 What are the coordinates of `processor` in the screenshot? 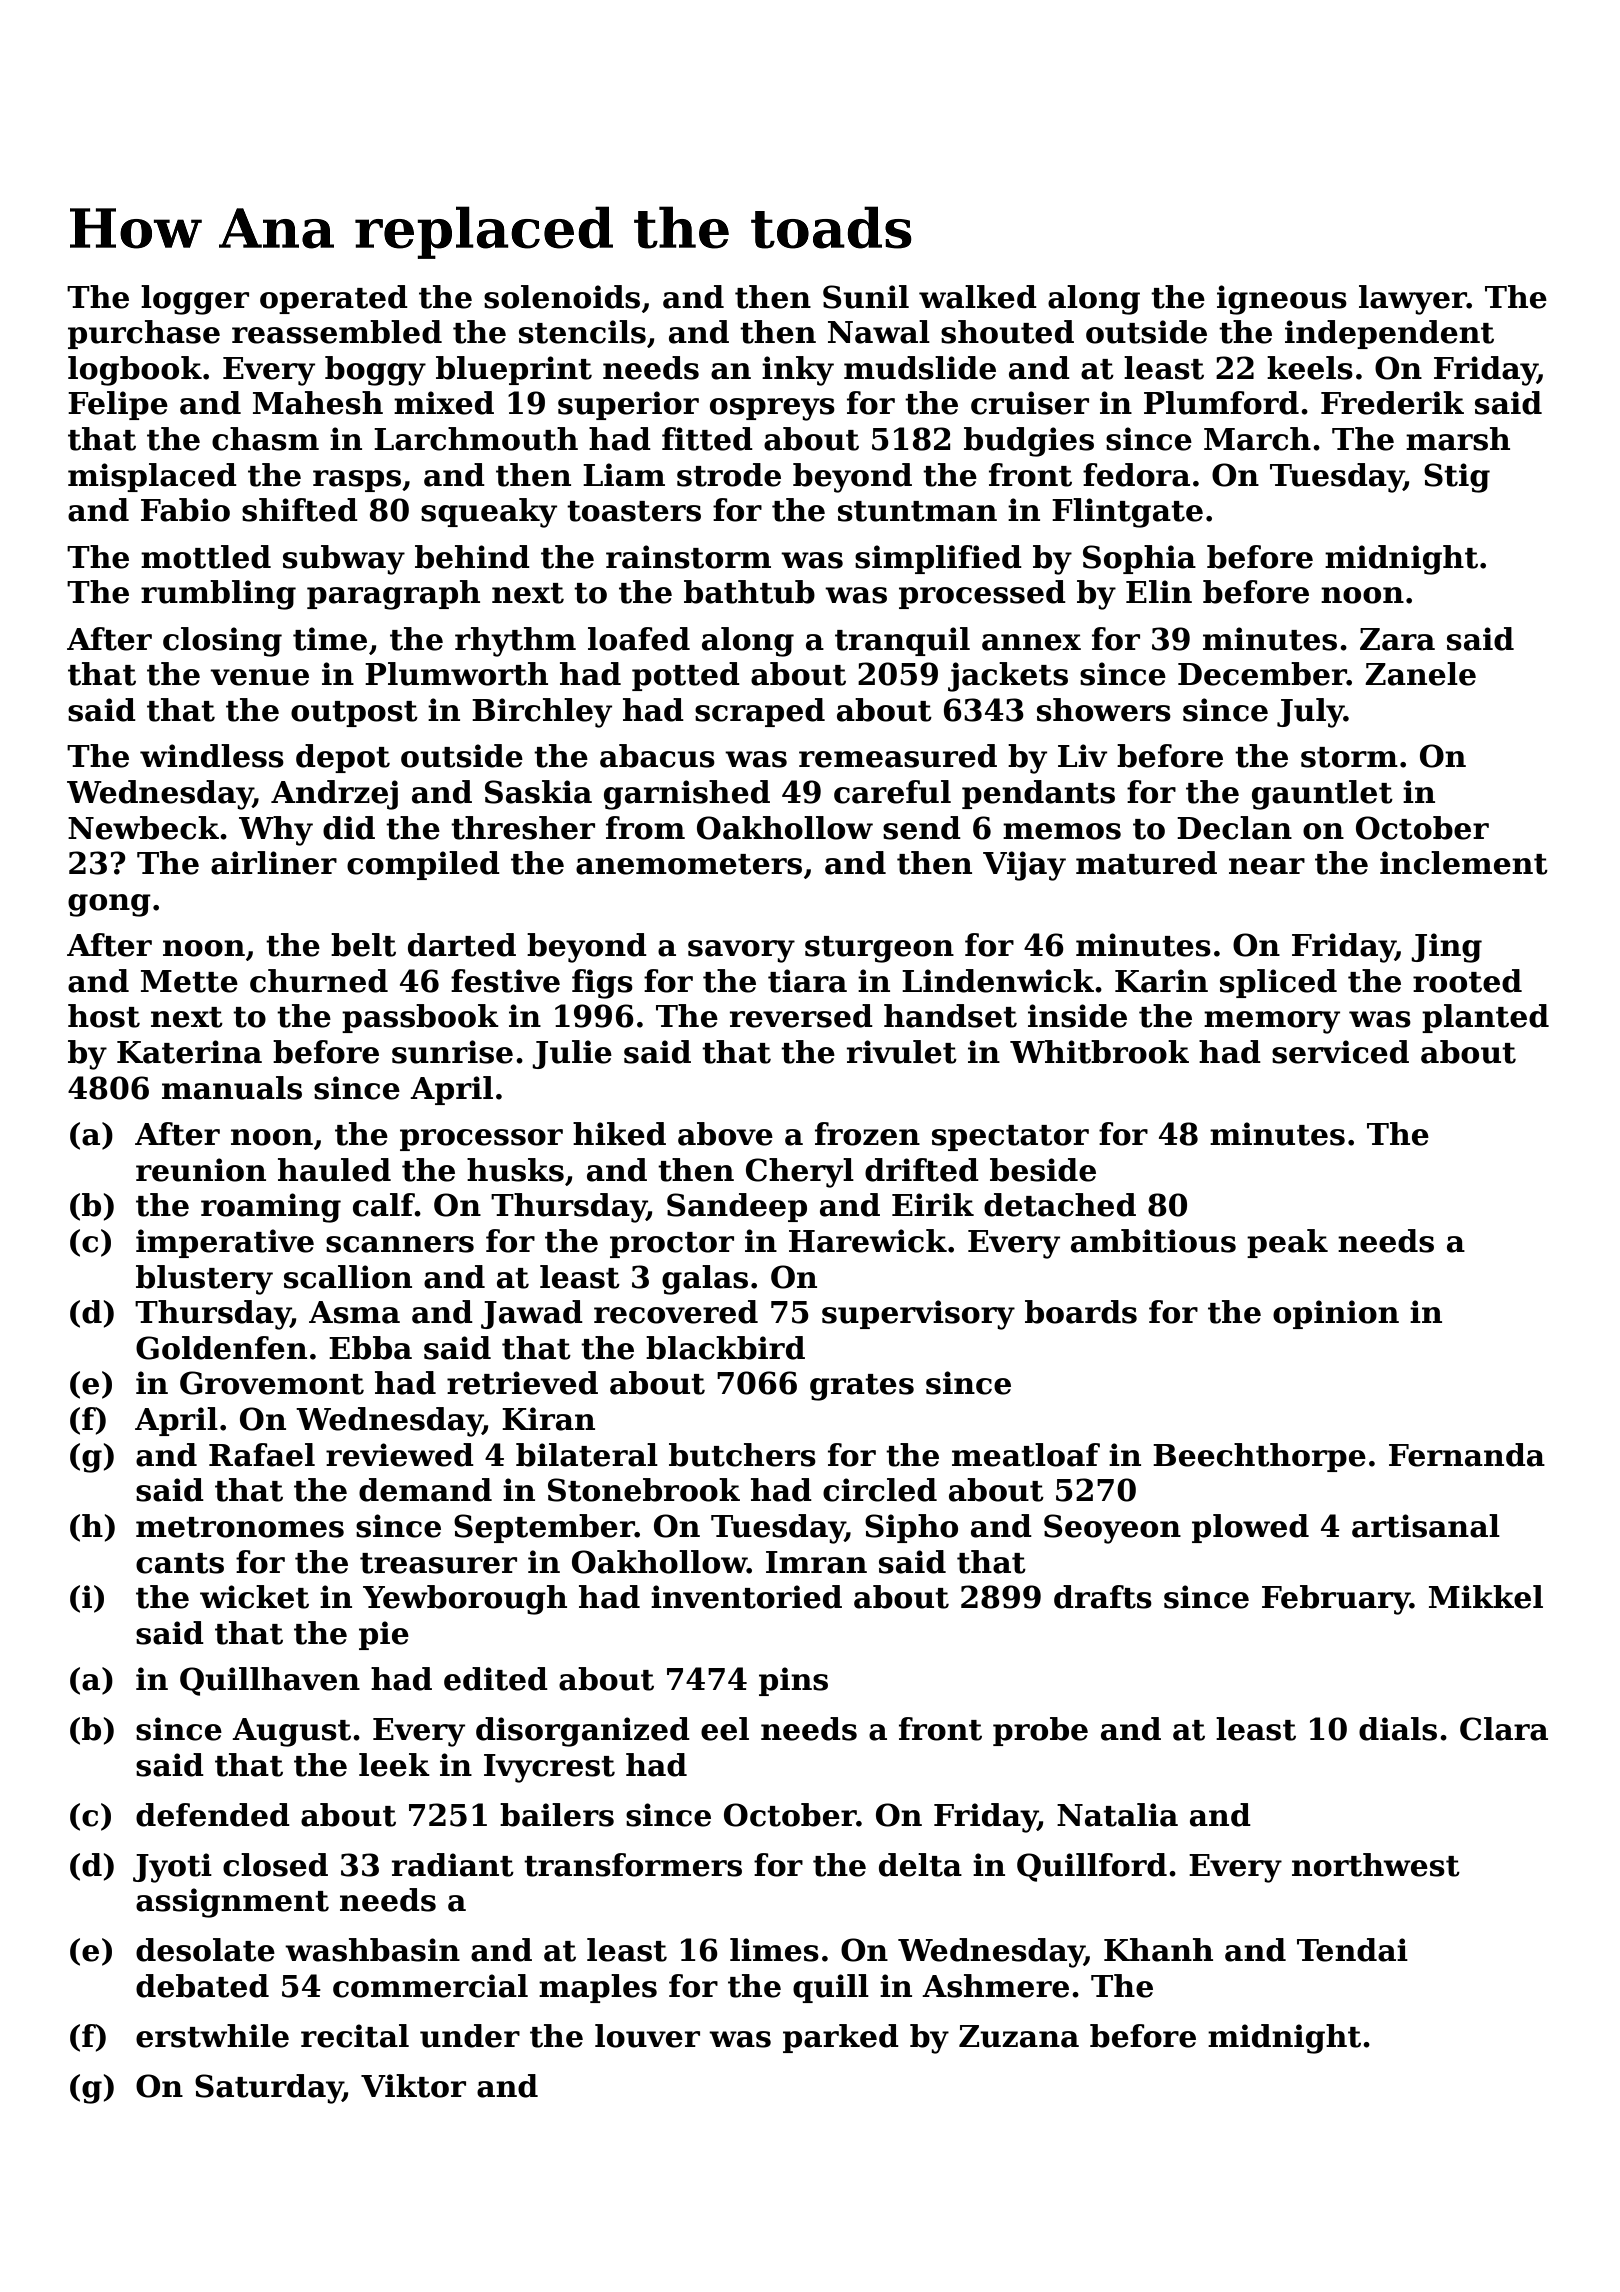 It's located at (481, 1140).
